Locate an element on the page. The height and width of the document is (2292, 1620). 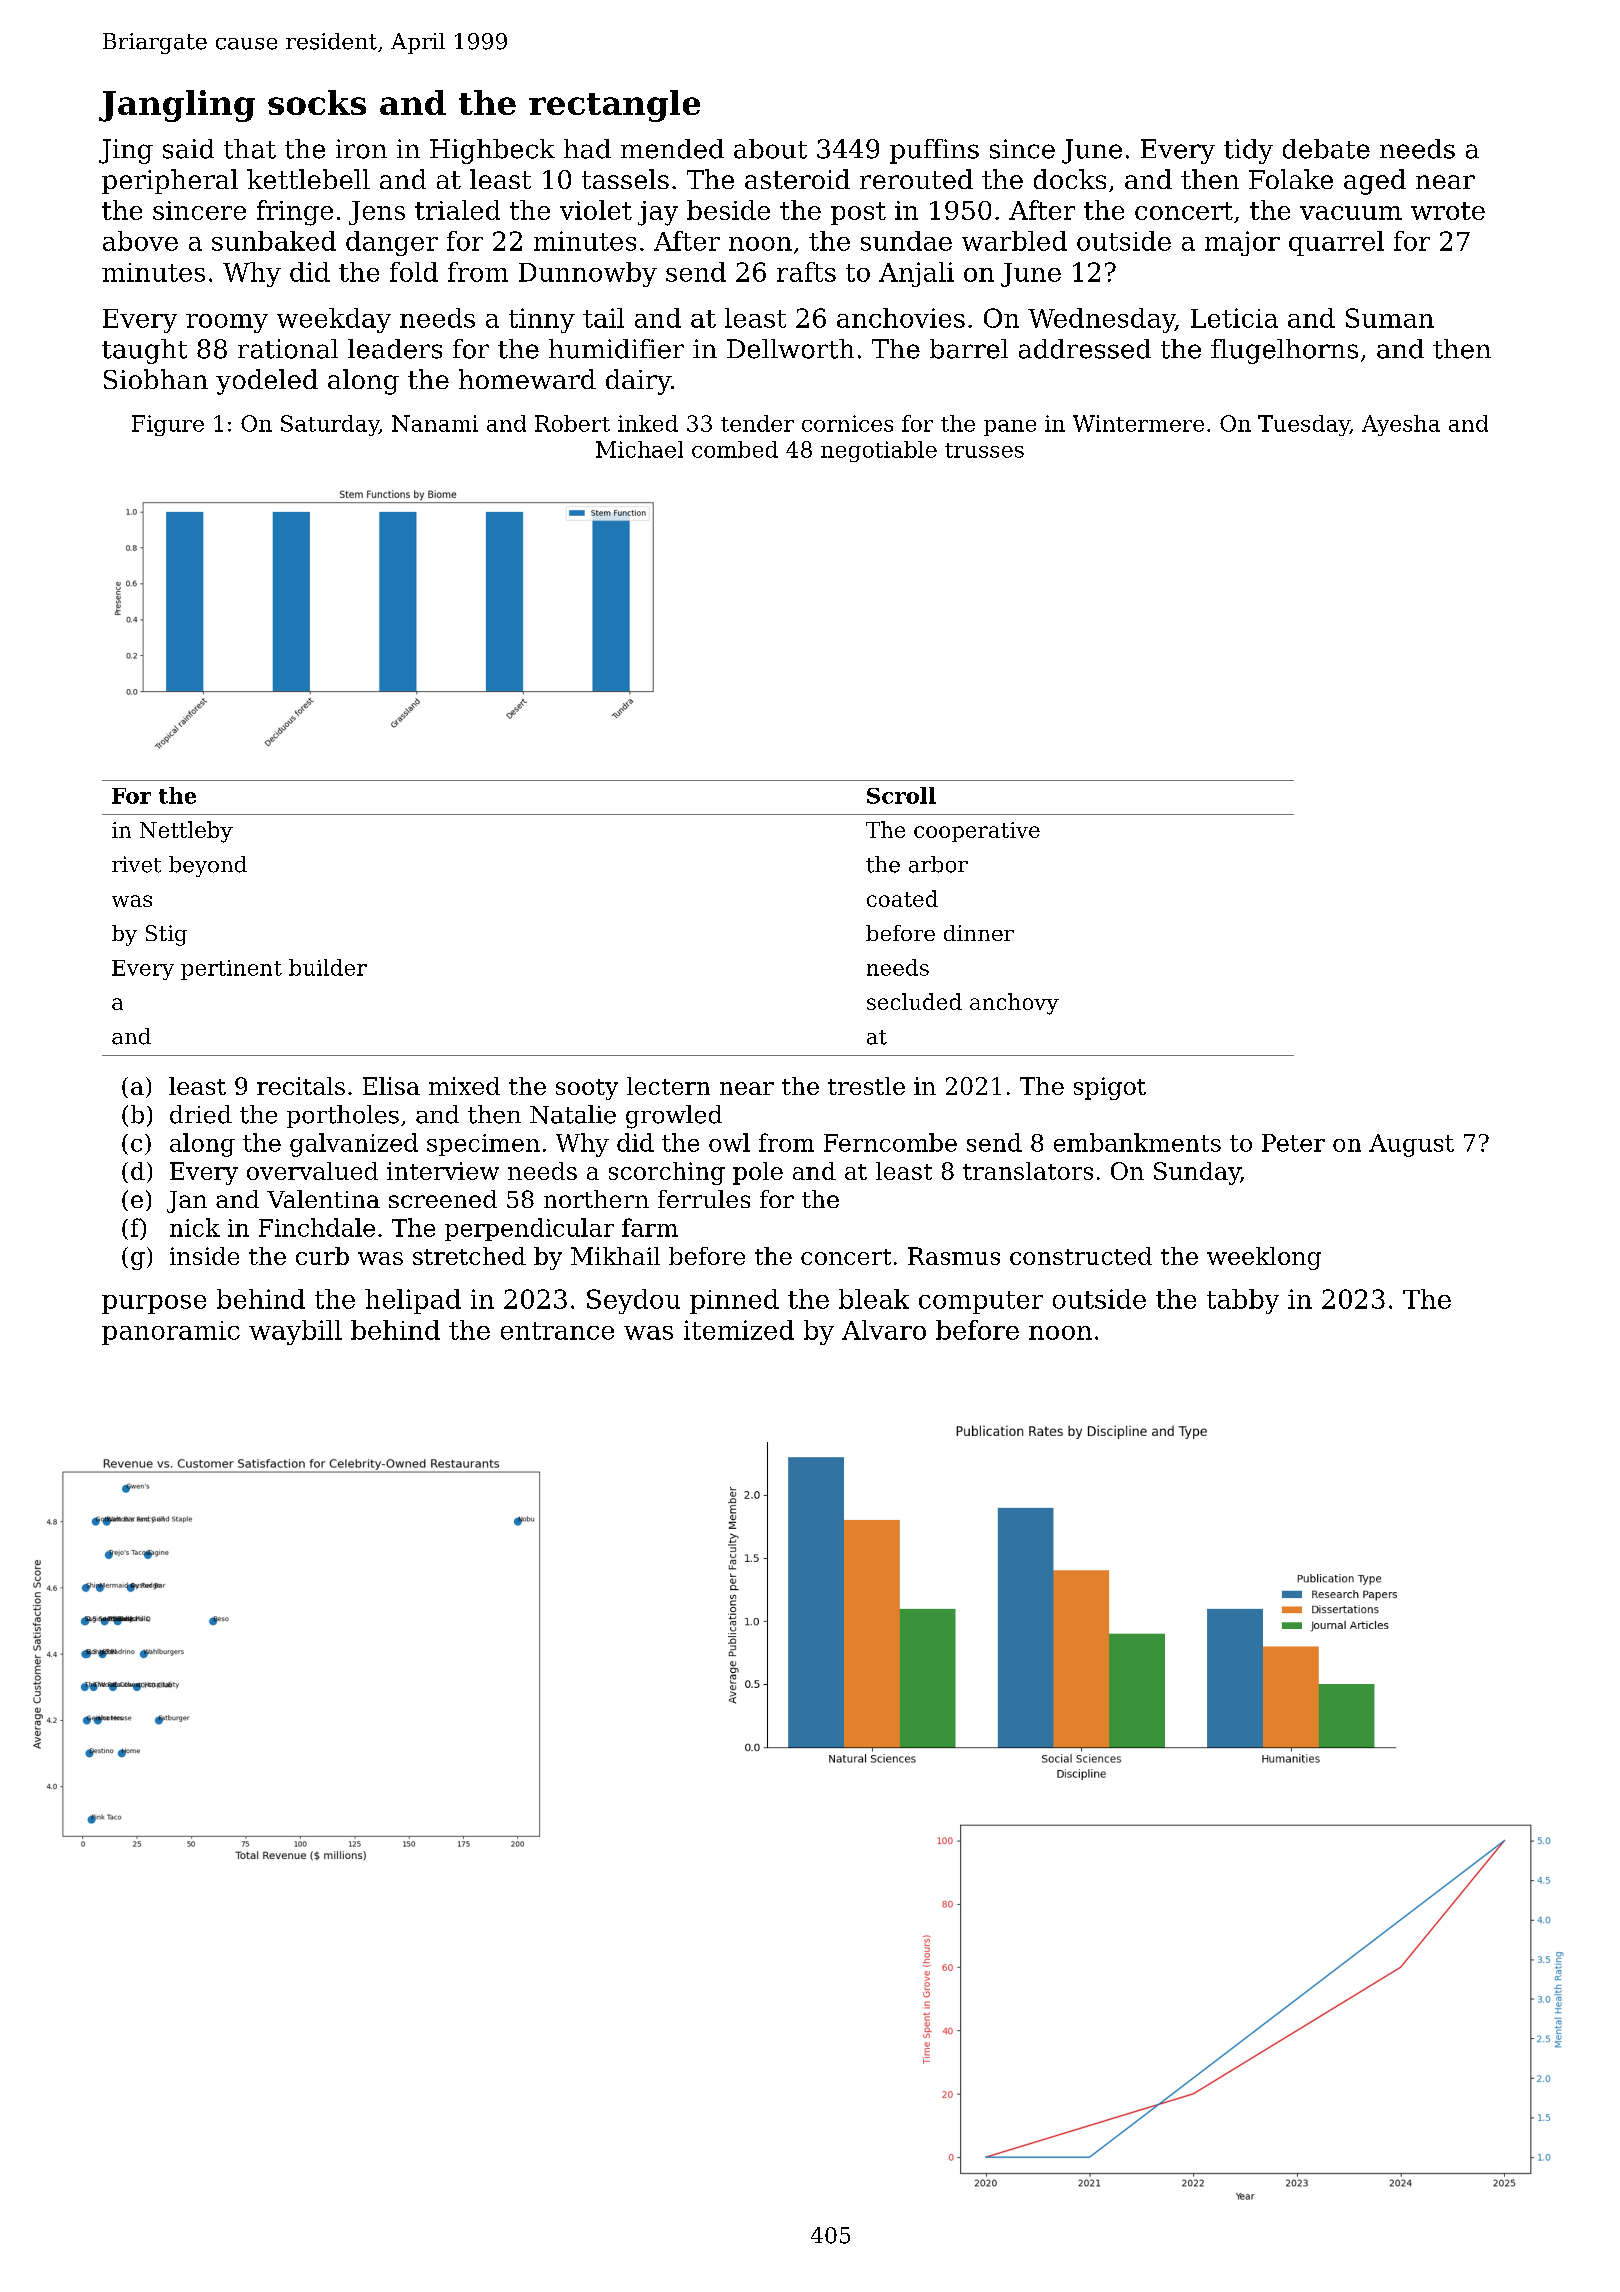
Nettleby is located at coordinates (186, 832).
